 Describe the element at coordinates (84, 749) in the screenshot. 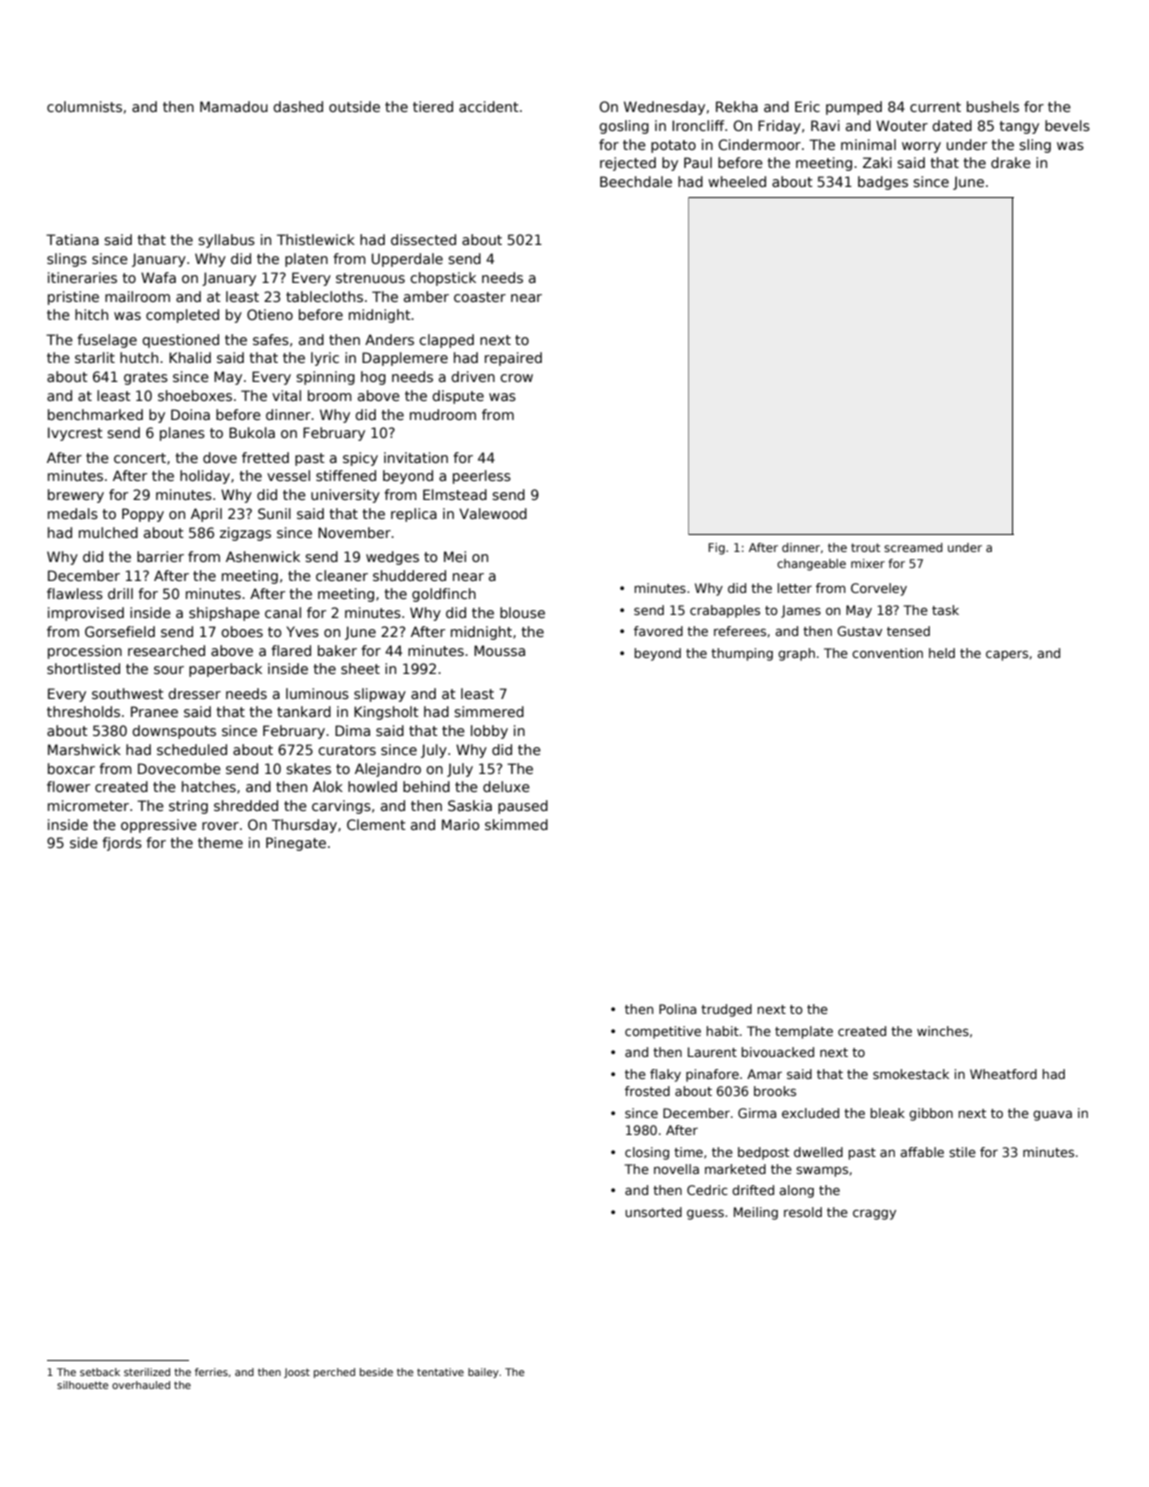

I see `Marshwick` at that location.
